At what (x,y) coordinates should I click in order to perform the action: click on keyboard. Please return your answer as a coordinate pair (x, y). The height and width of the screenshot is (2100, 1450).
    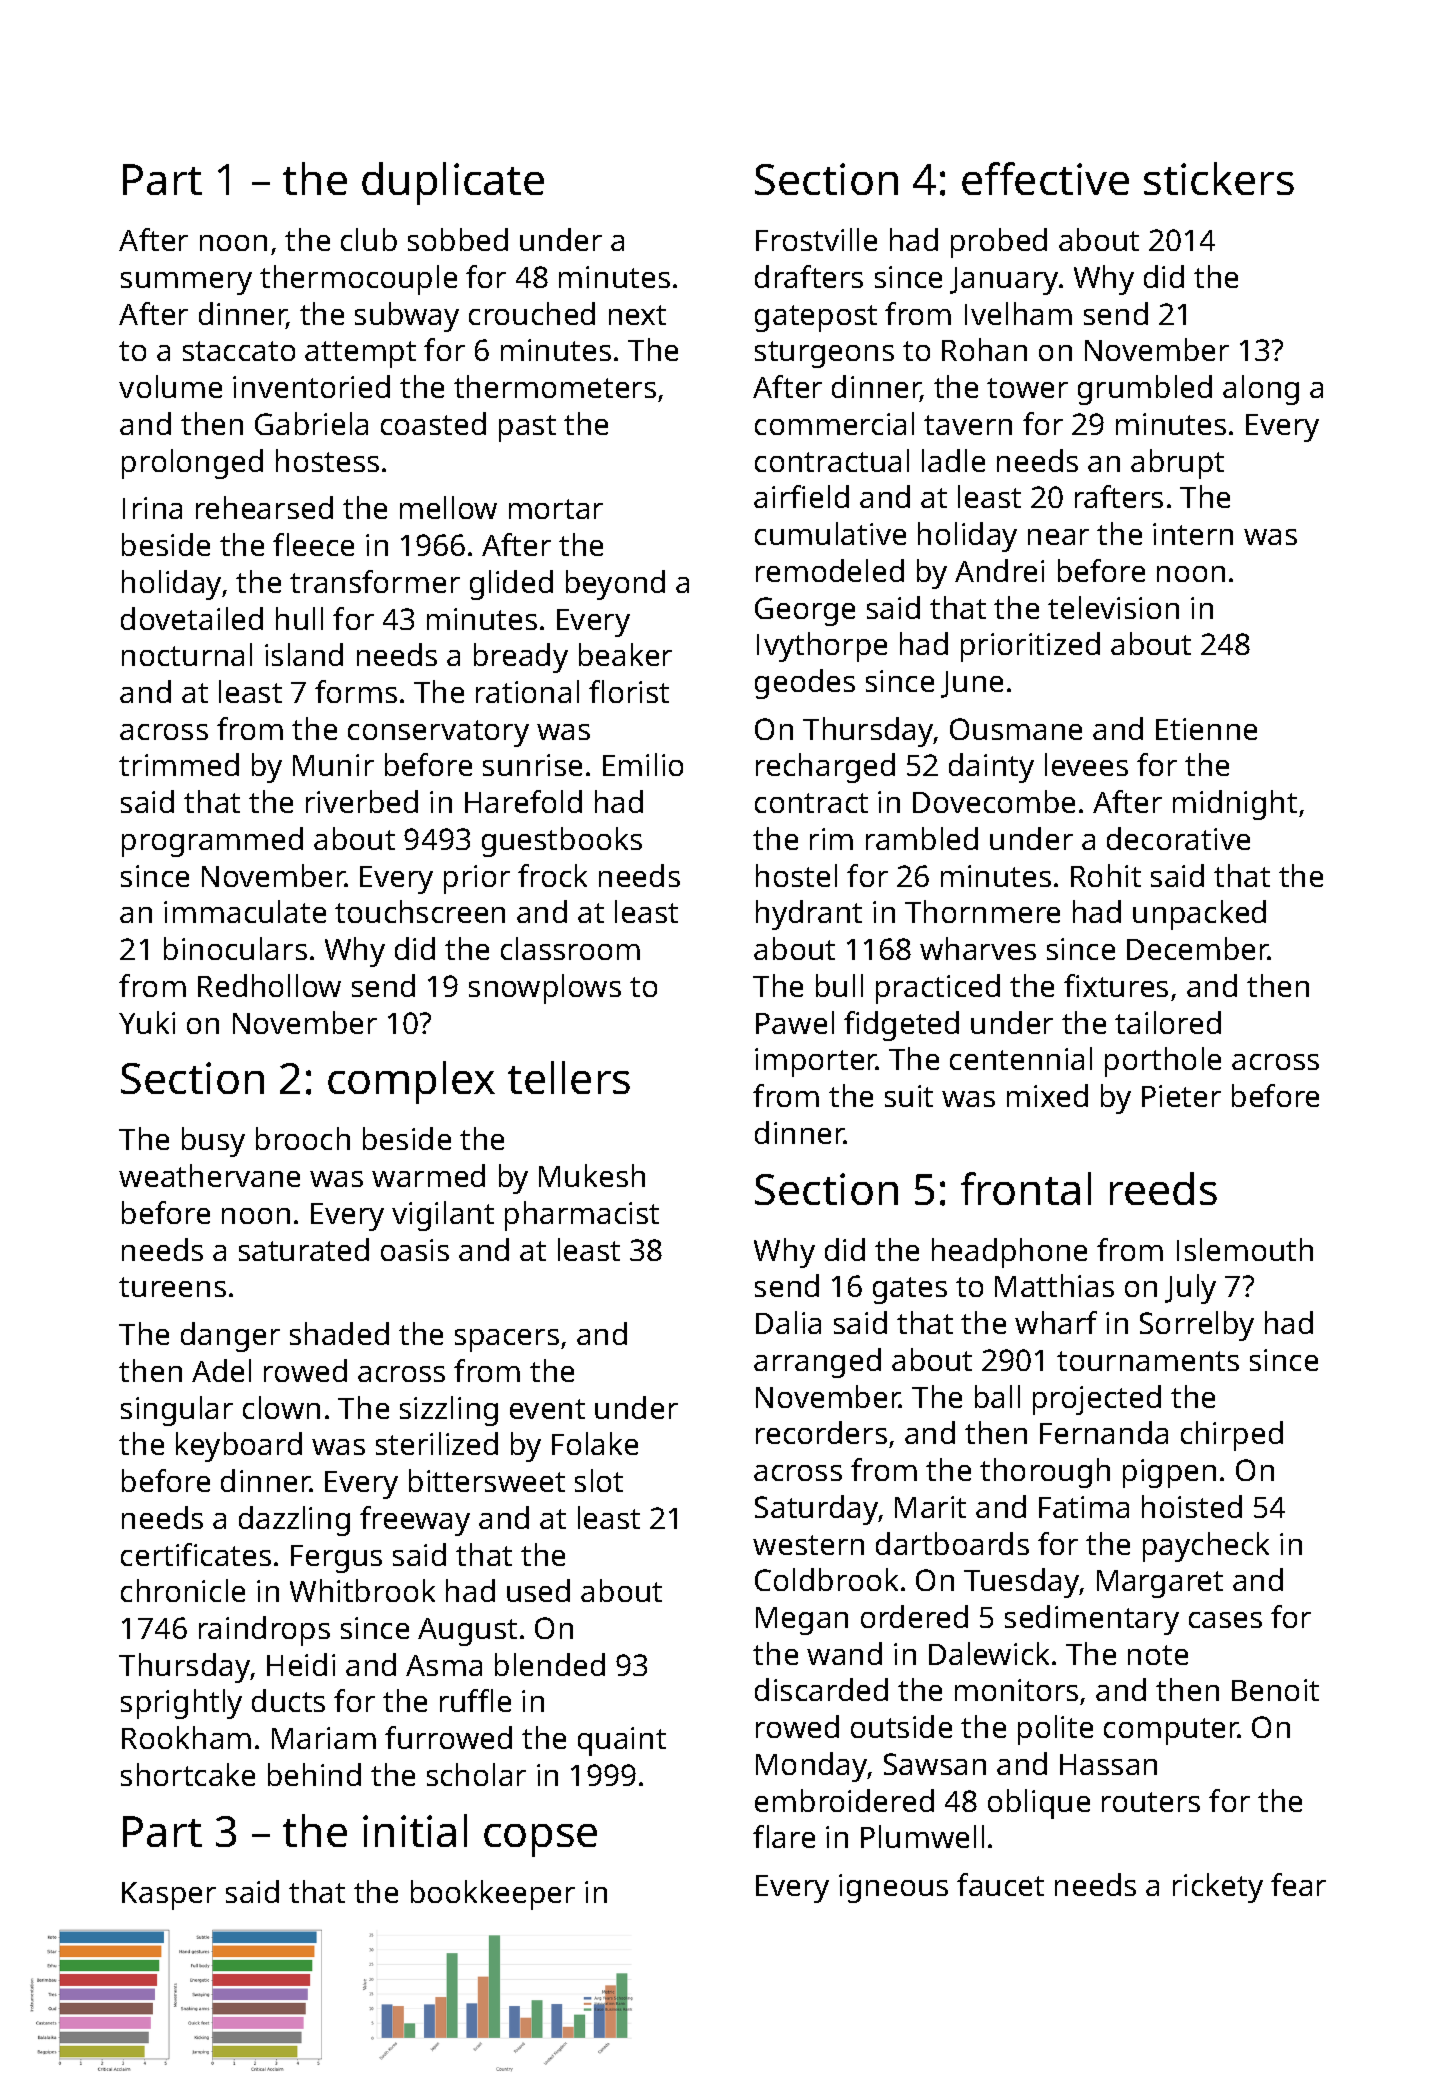
    Looking at the image, I should click on (239, 1447).
